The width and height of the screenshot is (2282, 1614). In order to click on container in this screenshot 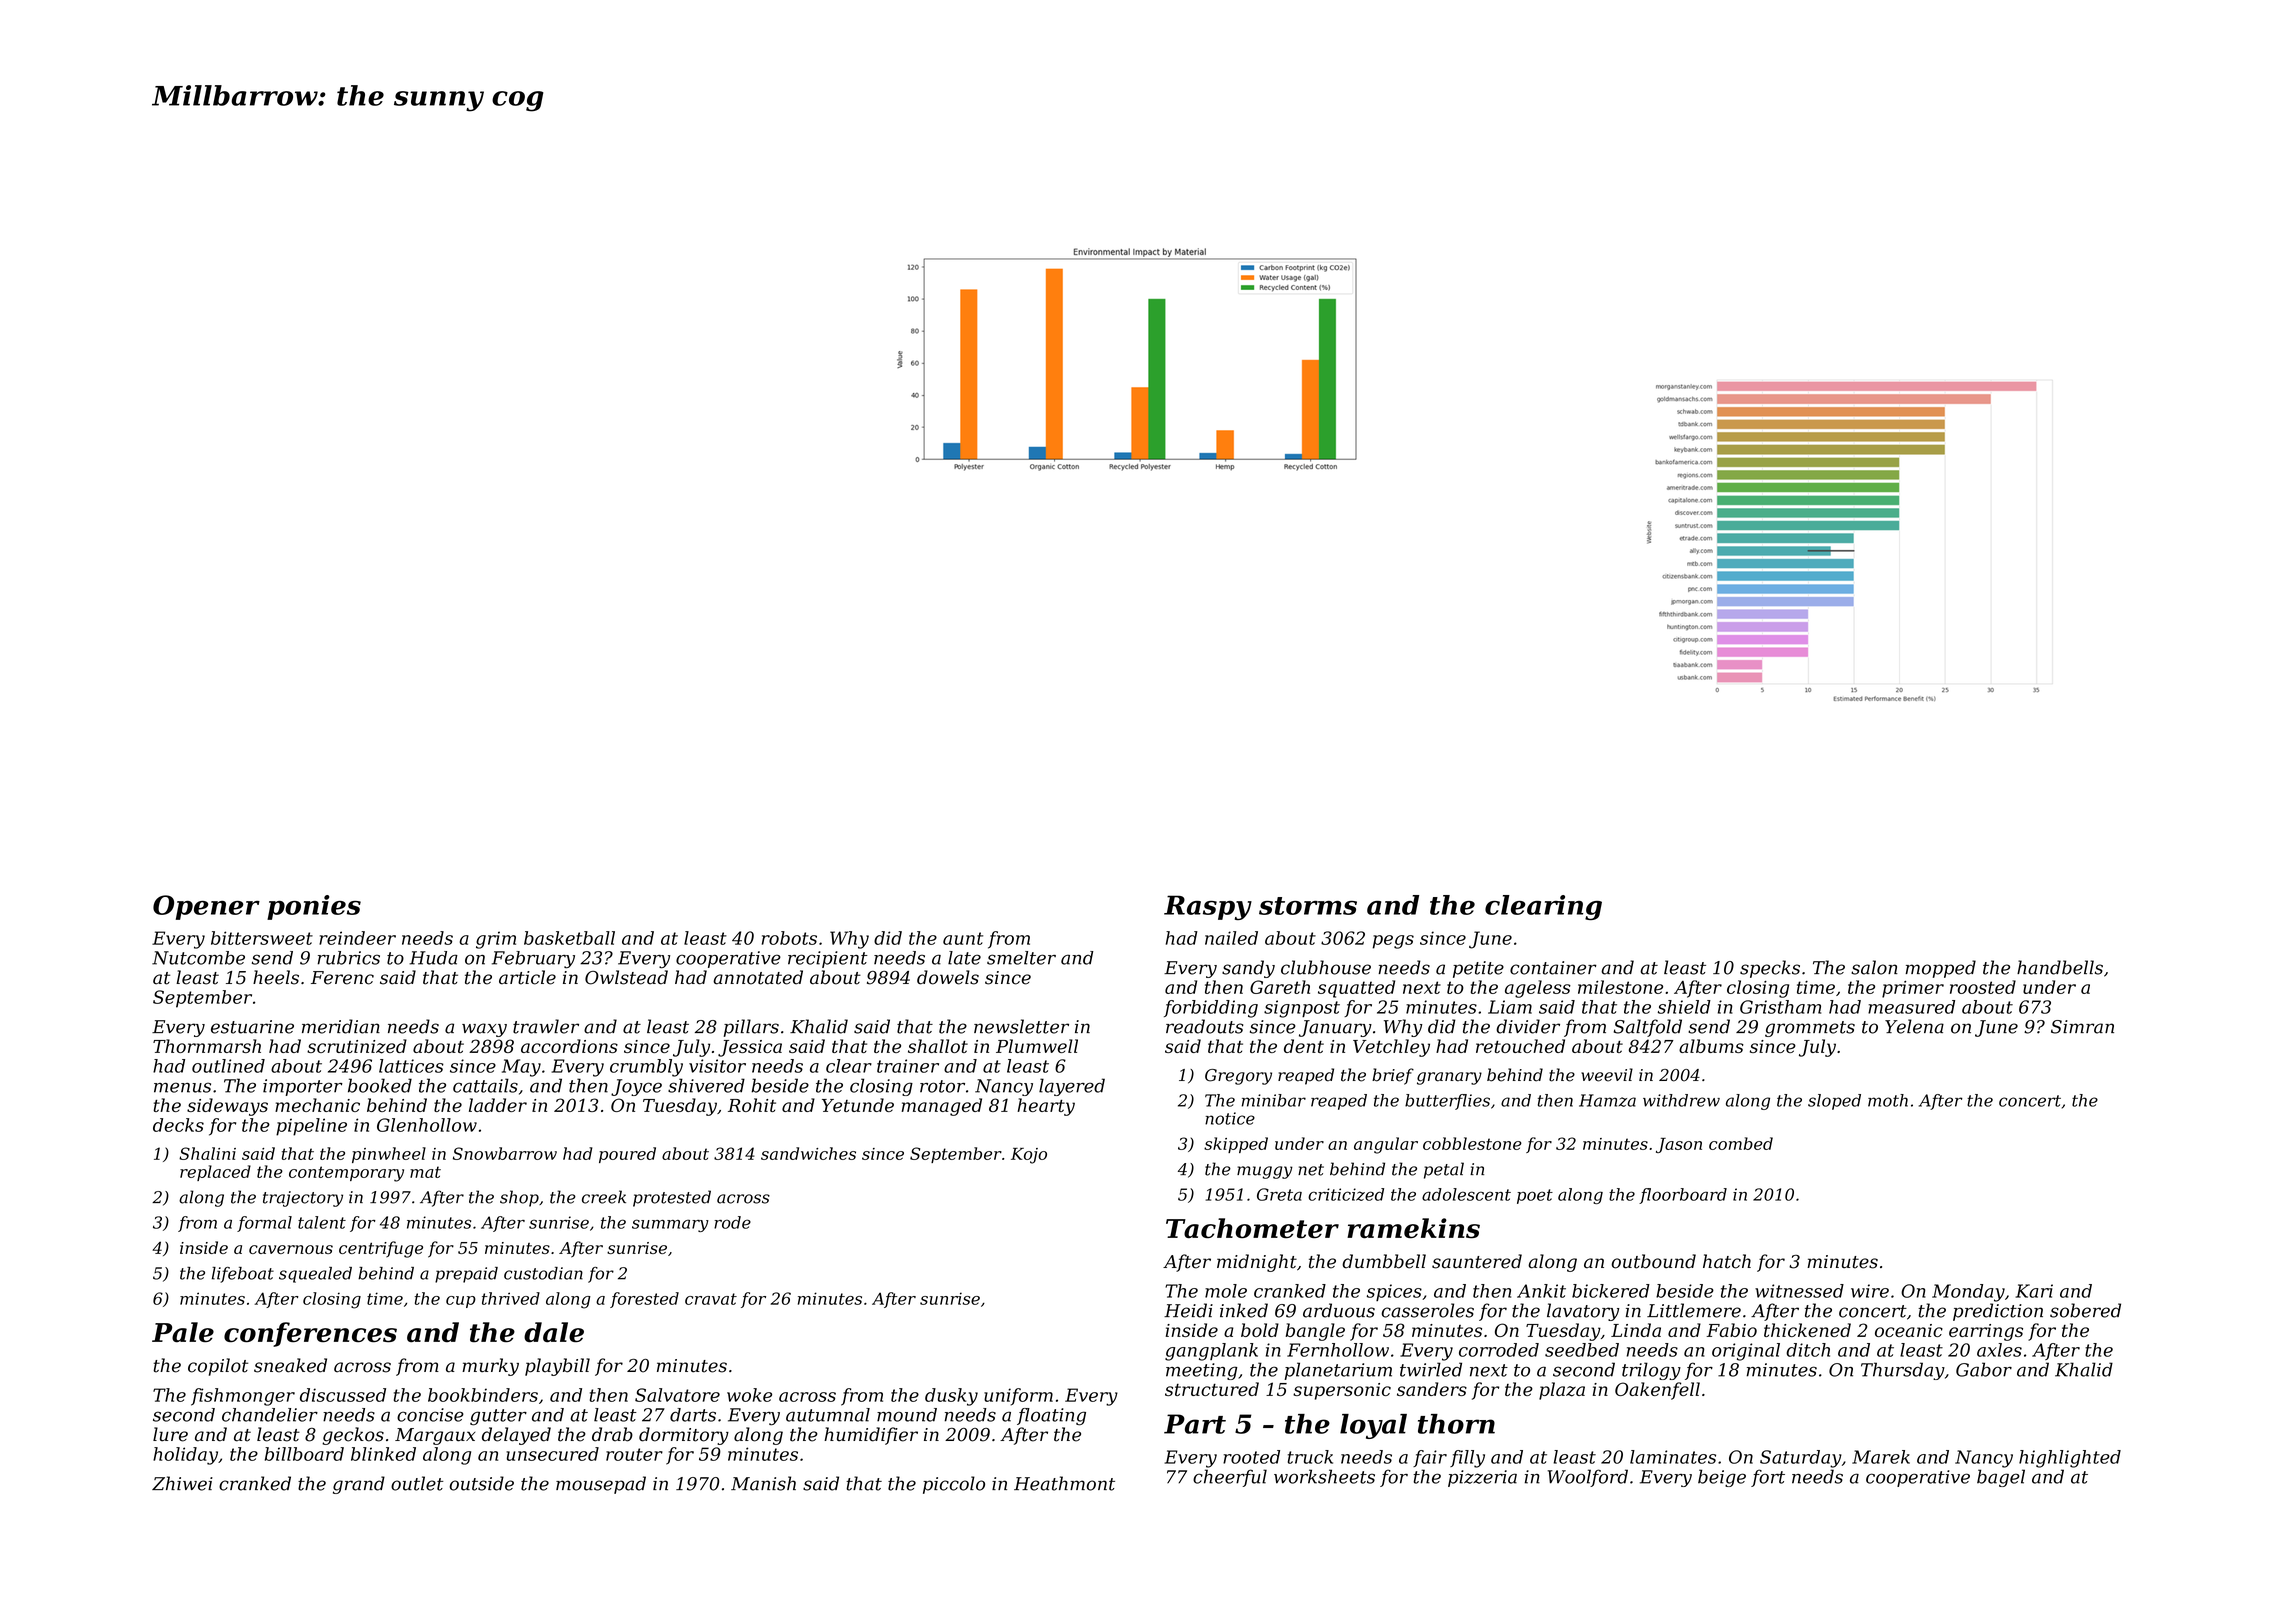, I will do `click(1553, 968)`.
